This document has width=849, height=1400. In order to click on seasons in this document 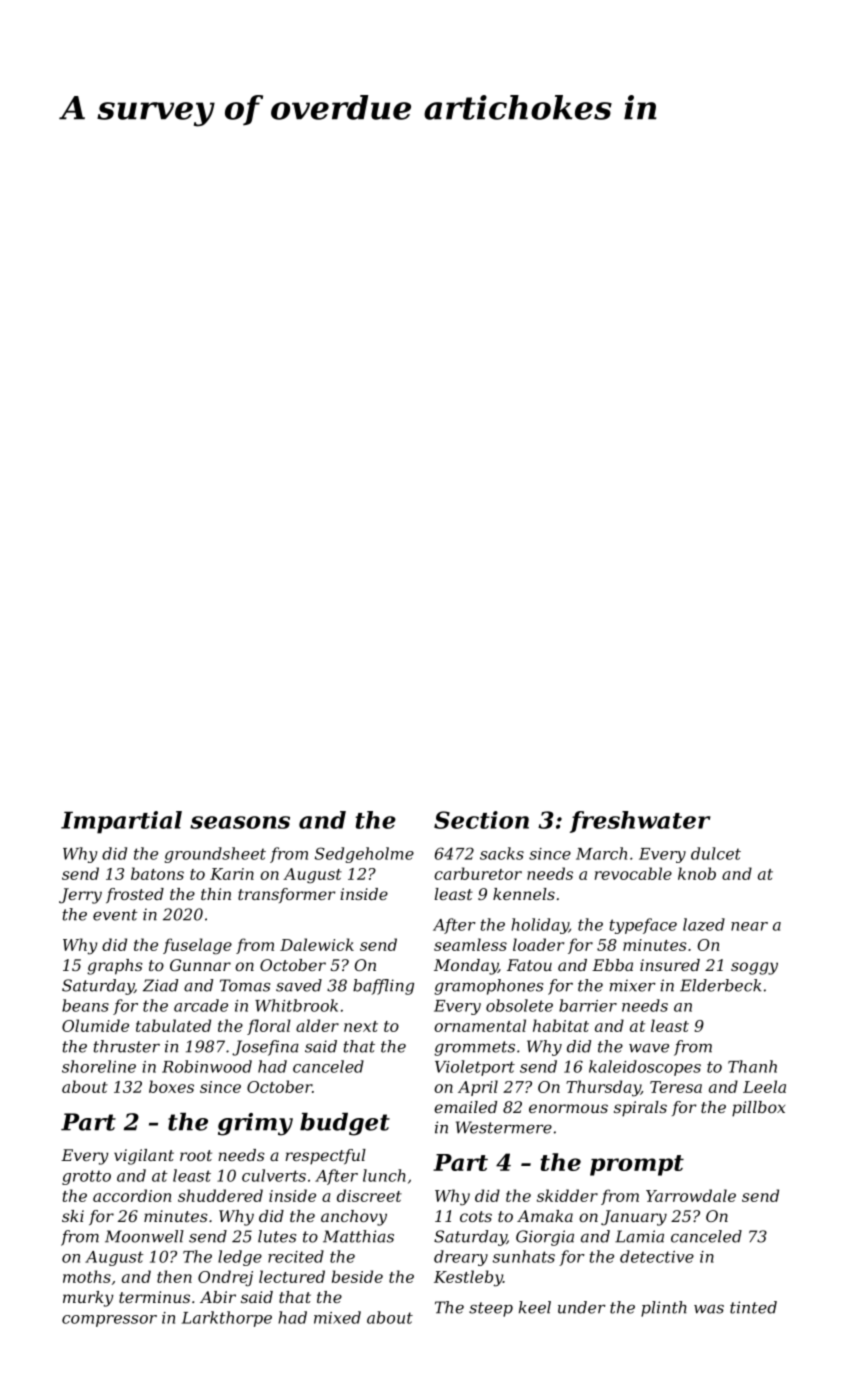, I will do `click(240, 822)`.
